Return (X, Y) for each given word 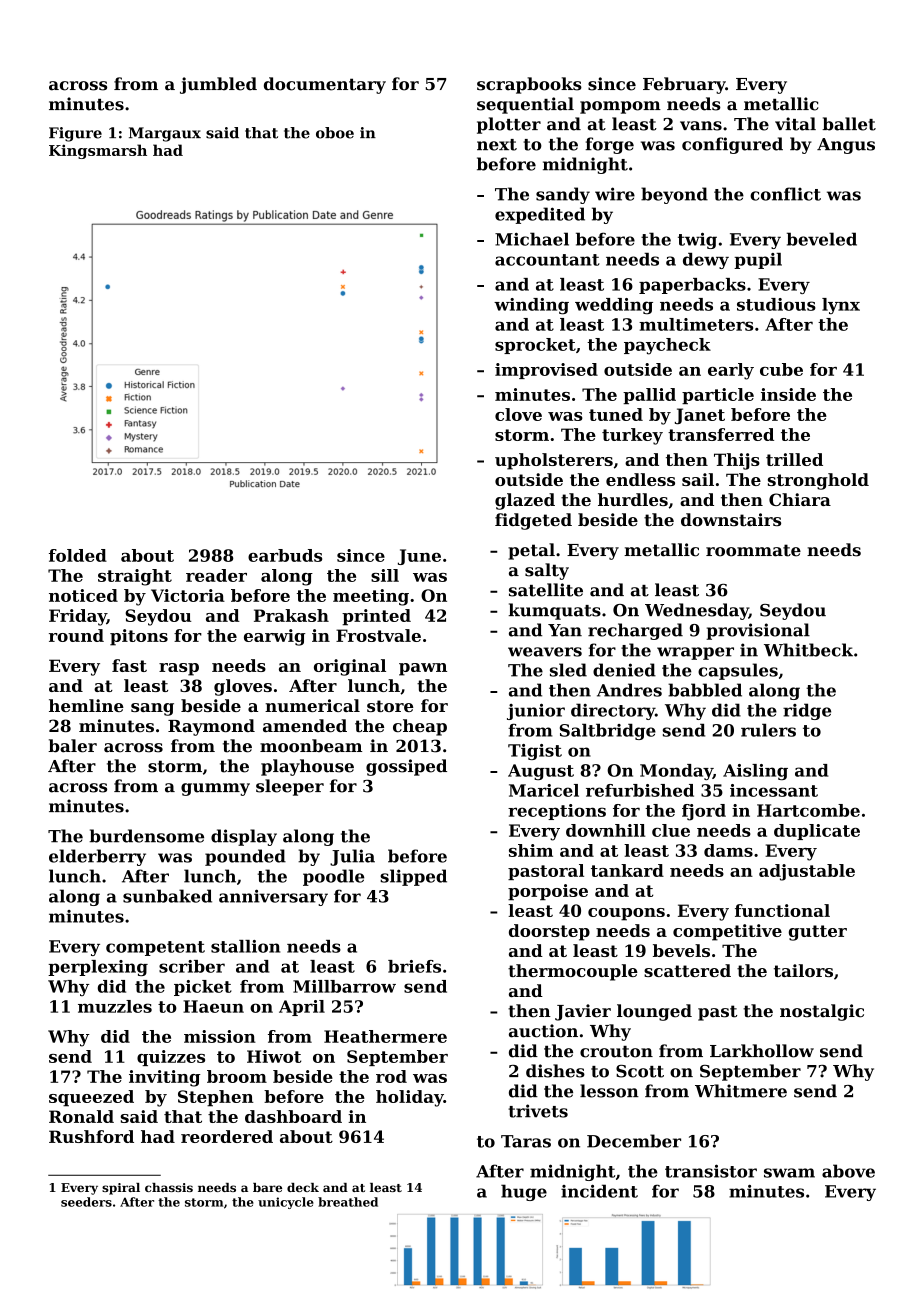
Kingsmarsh (98, 151)
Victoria (188, 595)
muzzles (115, 1006)
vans (701, 126)
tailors (803, 970)
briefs (414, 966)
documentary (325, 85)
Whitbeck (808, 650)
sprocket (535, 346)
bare (267, 1187)
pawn (423, 669)
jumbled (218, 85)
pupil (758, 261)
